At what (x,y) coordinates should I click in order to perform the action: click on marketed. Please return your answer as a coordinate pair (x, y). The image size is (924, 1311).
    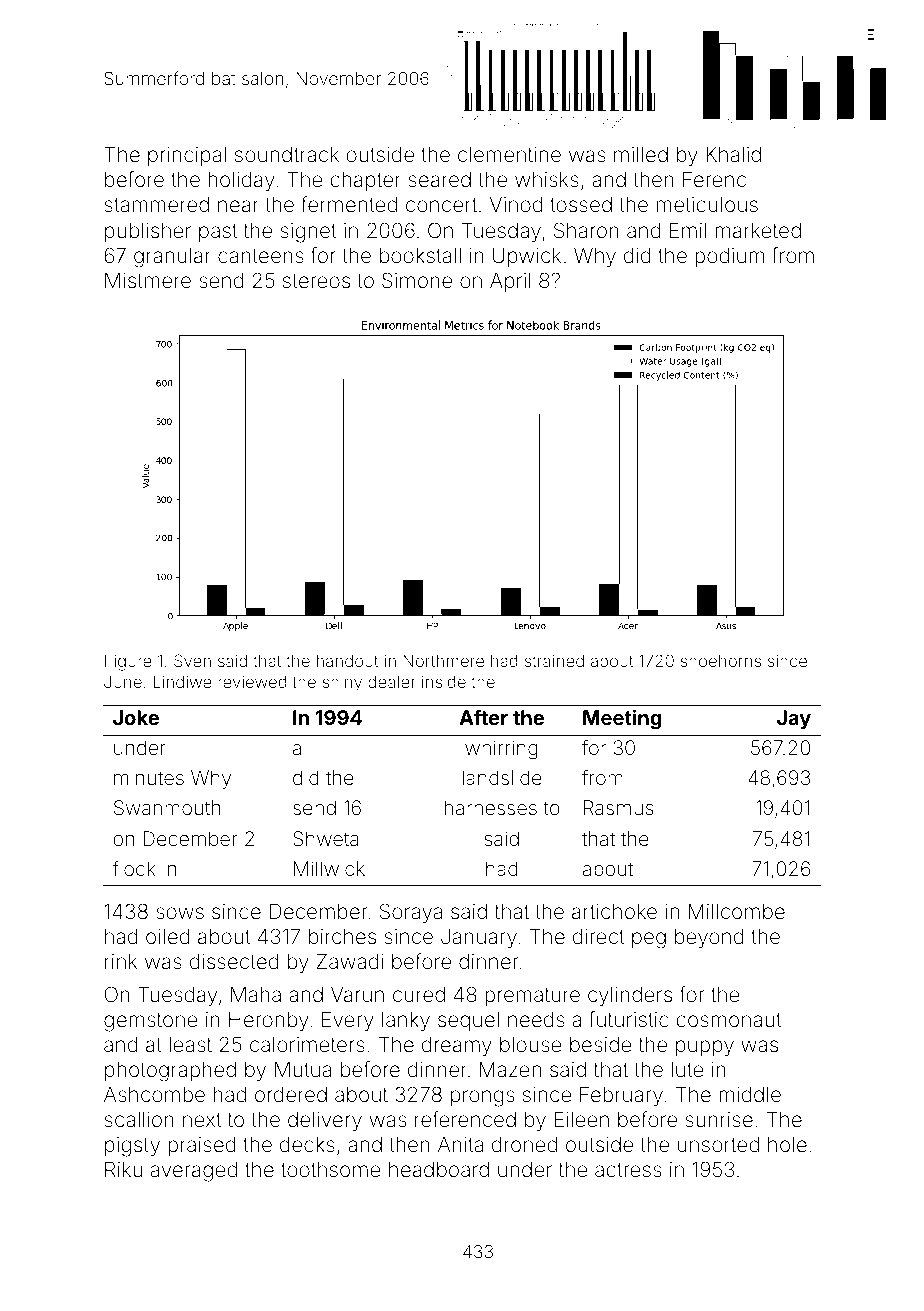
    Looking at the image, I should click on (758, 230).
